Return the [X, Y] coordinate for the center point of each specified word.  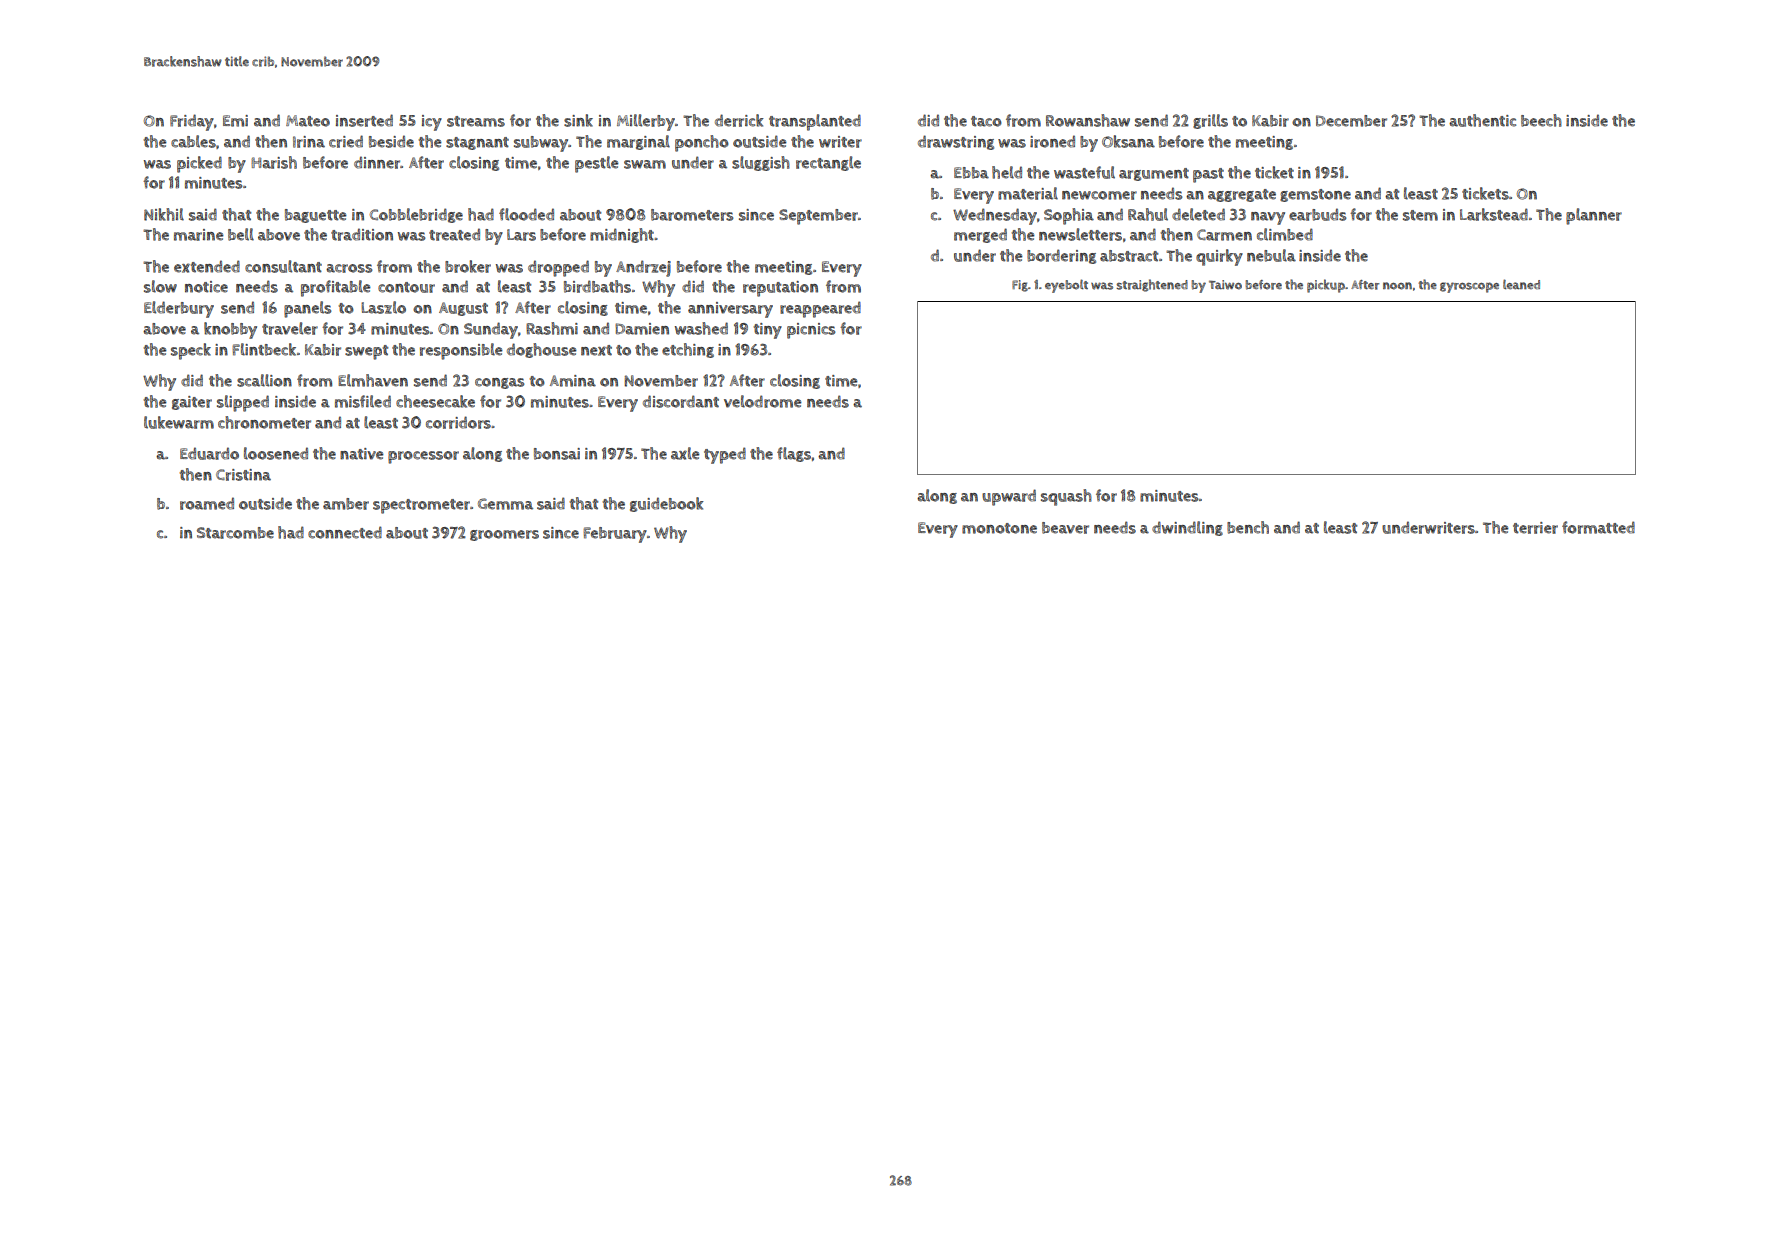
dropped [558, 268]
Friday [192, 122]
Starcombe [235, 533]
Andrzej [643, 268]
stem [1420, 215]
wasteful [1084, 172]
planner [1594, 216]
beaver [1065, 528]
